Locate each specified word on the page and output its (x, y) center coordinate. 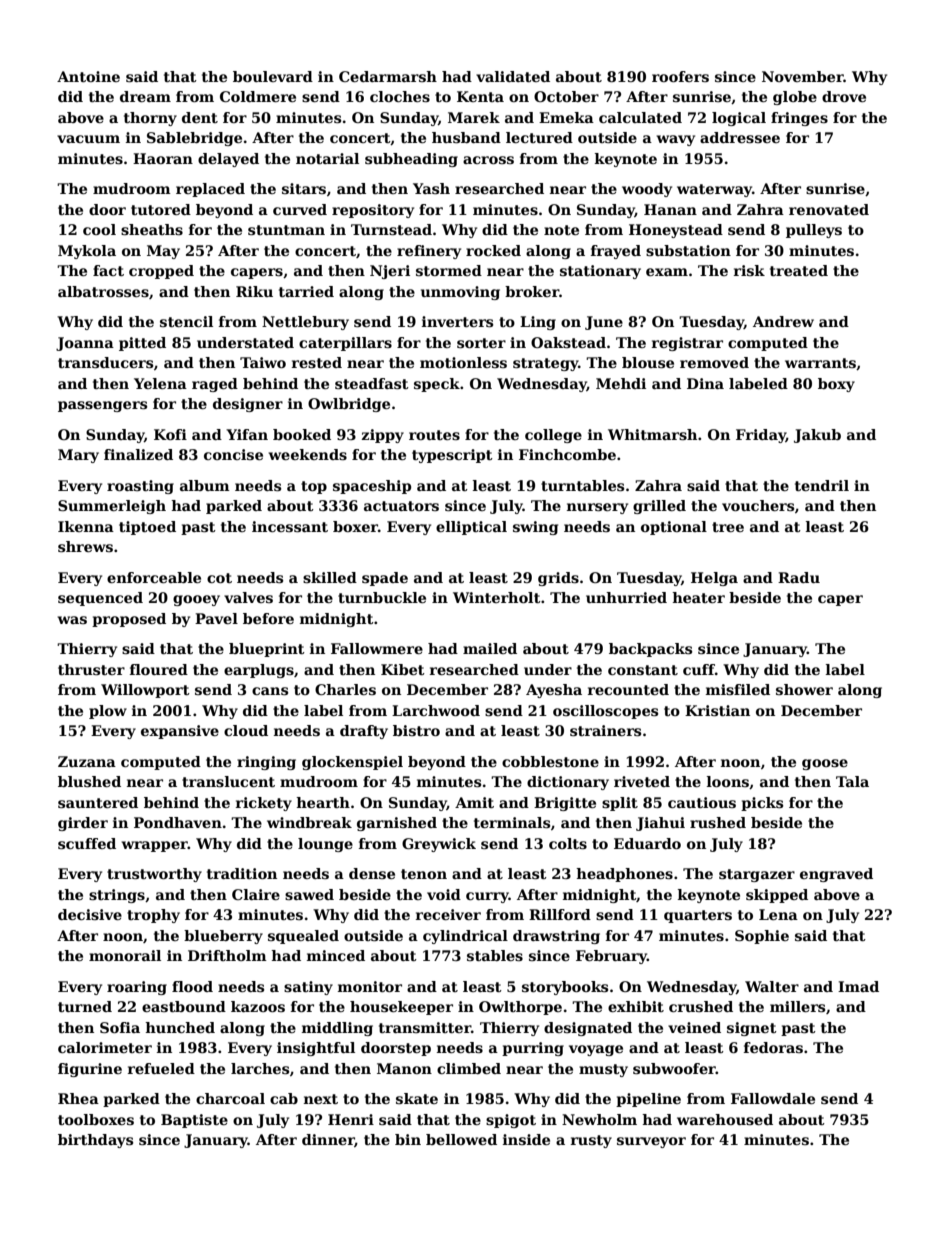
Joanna (85, 344)
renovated (829, 209)
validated (513, 76)
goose (825, 764)
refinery (429, 252)
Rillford (560, 914)
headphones (624, 875)
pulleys (814, 231)
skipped (777, 896)
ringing (266, 763)
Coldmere (258, 96)
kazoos (258, 1006)
